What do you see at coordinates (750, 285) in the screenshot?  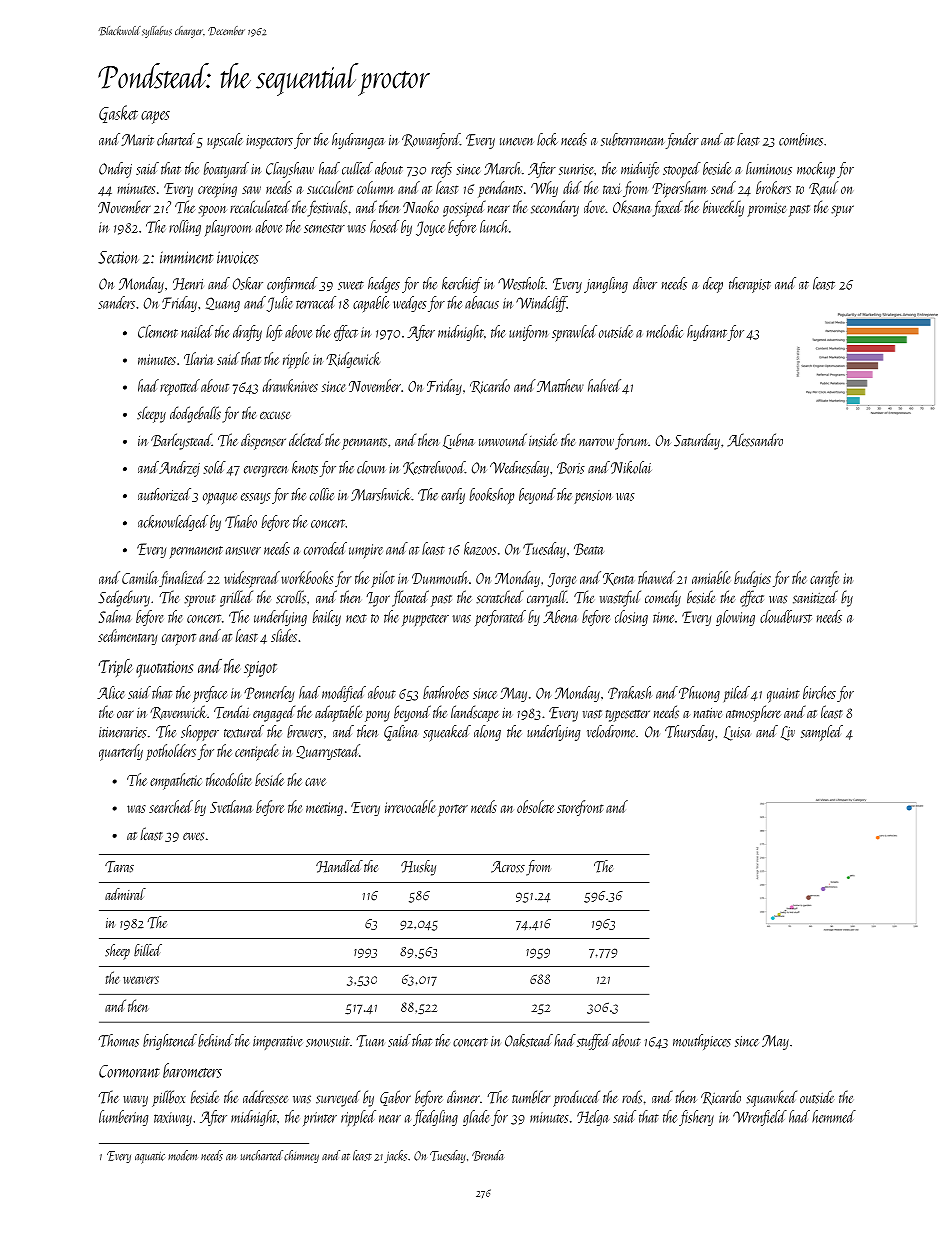 I see `therapist` at bounding box center [750, 285].
